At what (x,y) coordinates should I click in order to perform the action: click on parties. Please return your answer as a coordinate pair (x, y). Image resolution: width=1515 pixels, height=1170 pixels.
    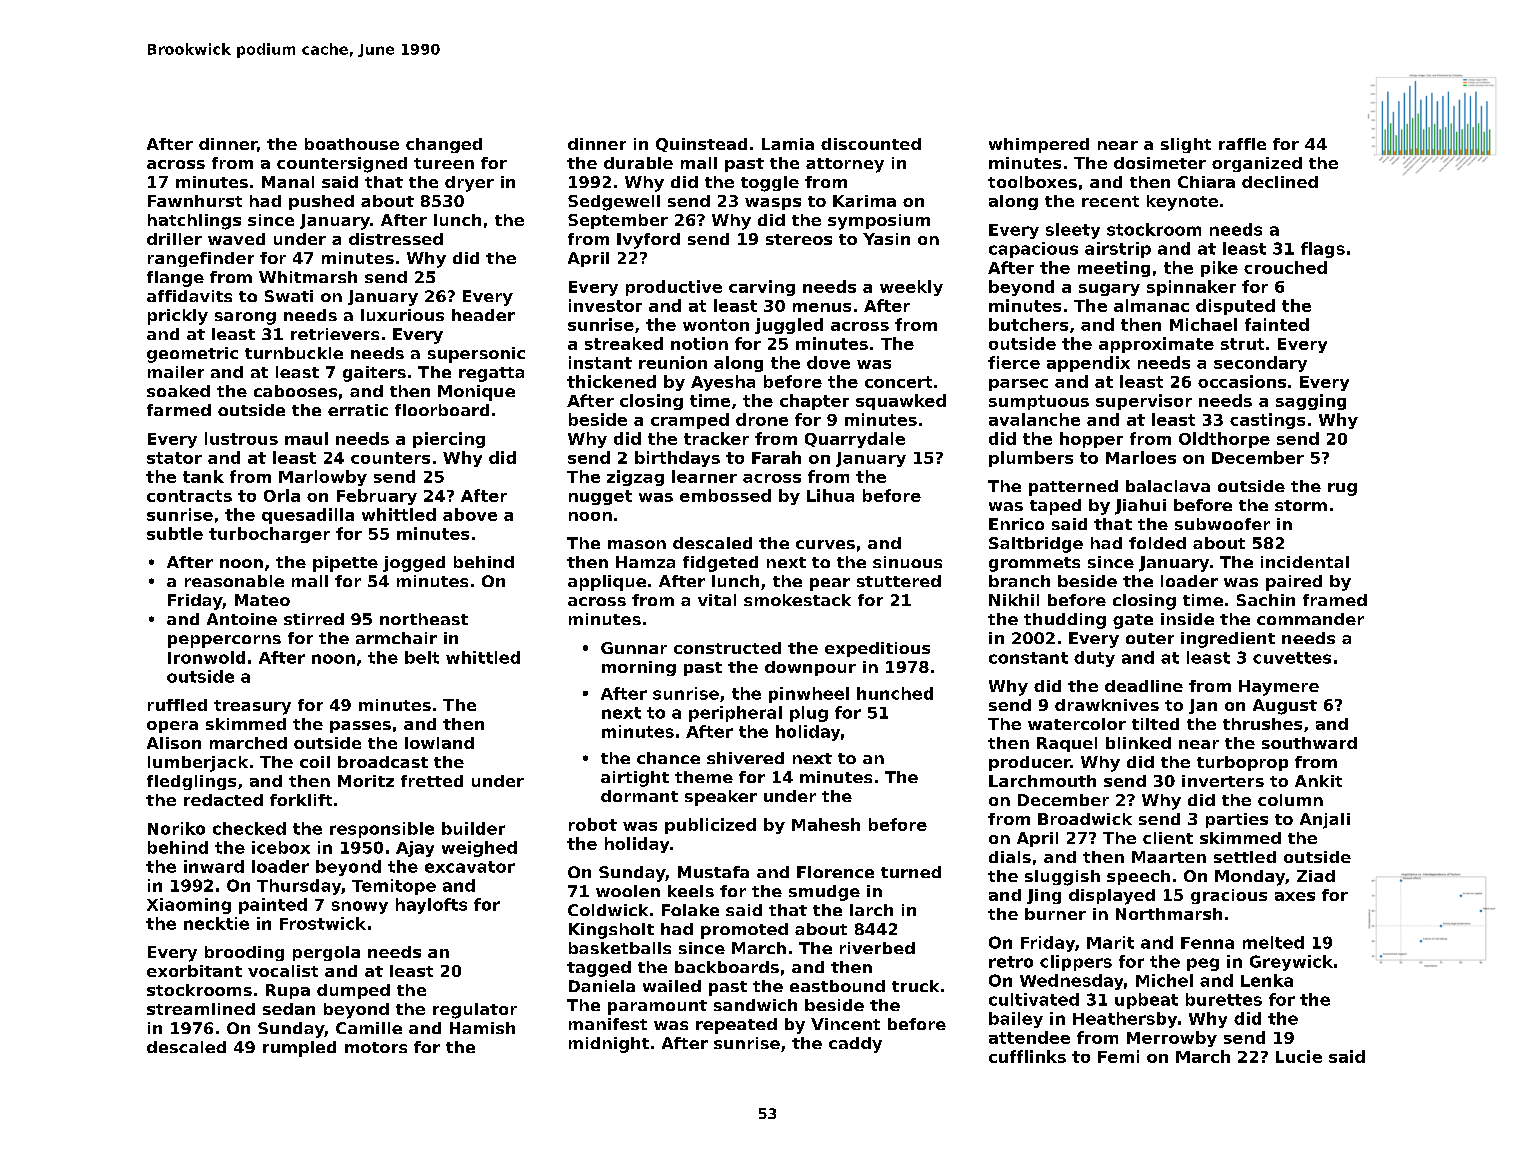
    Looking at the image, I should click on (1237, 820).
